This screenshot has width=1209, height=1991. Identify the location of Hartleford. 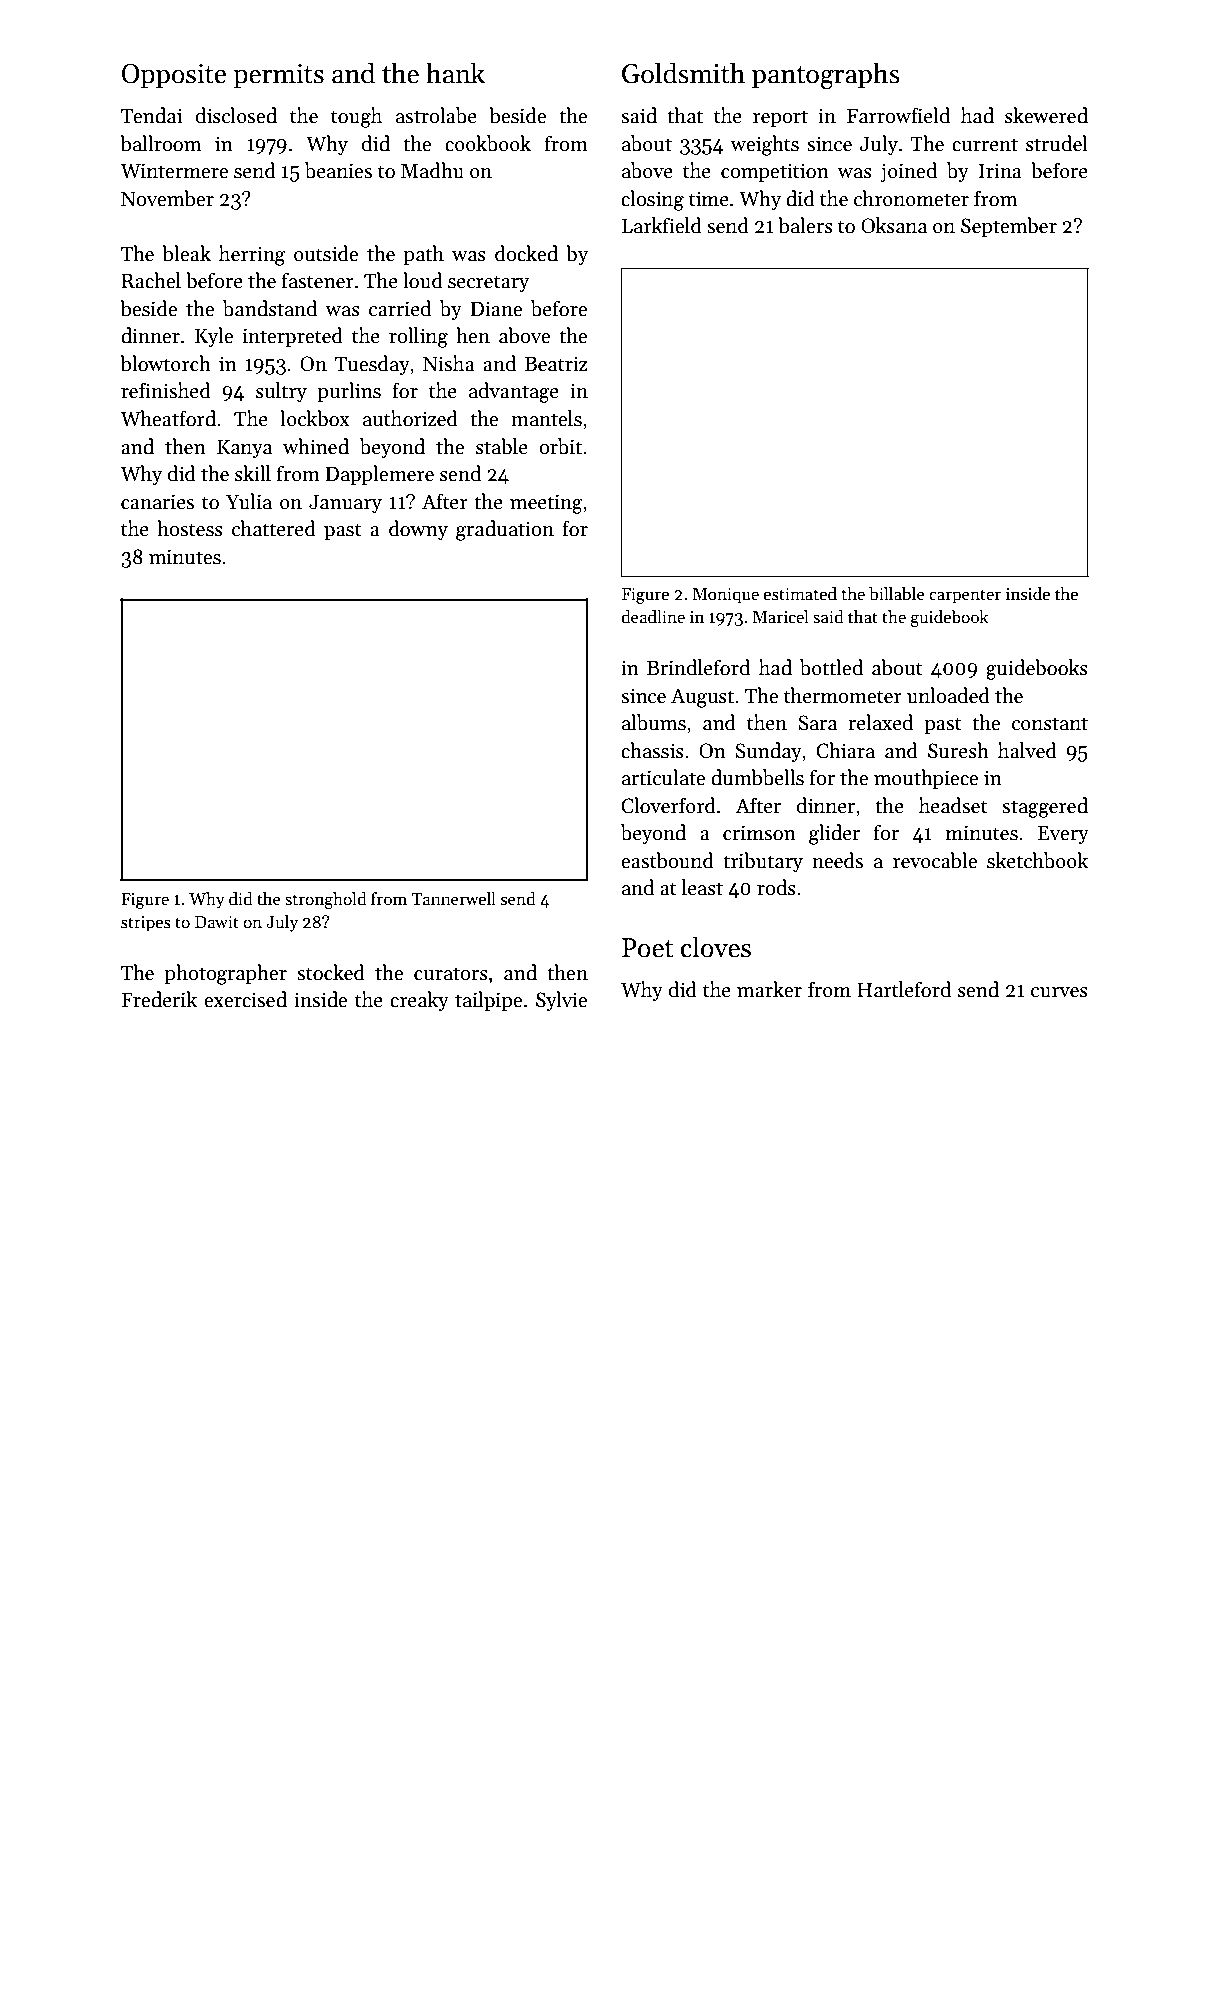
(904, 989).
